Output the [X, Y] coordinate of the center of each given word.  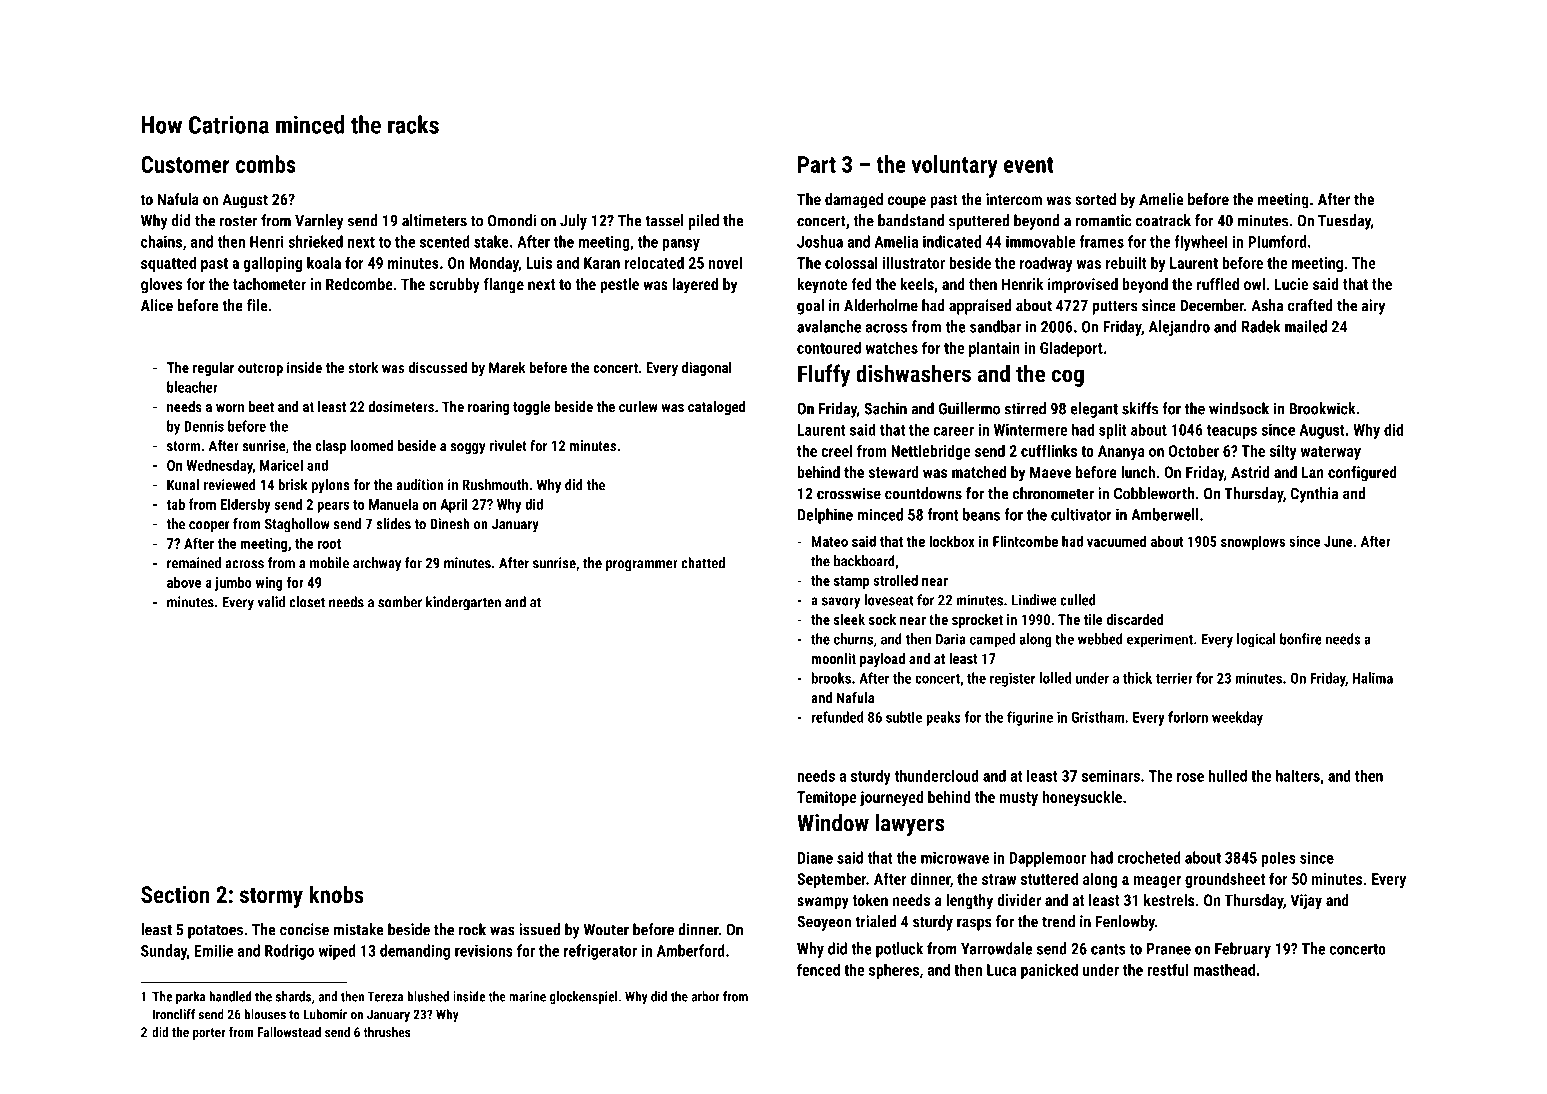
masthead [1224, 969]
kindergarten [463, 603]
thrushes [387, 1032]
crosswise [849, 493]
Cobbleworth [1154, 493]
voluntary [955, 166]
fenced [818, 969]
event [1029, 165]
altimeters [434, 220]
